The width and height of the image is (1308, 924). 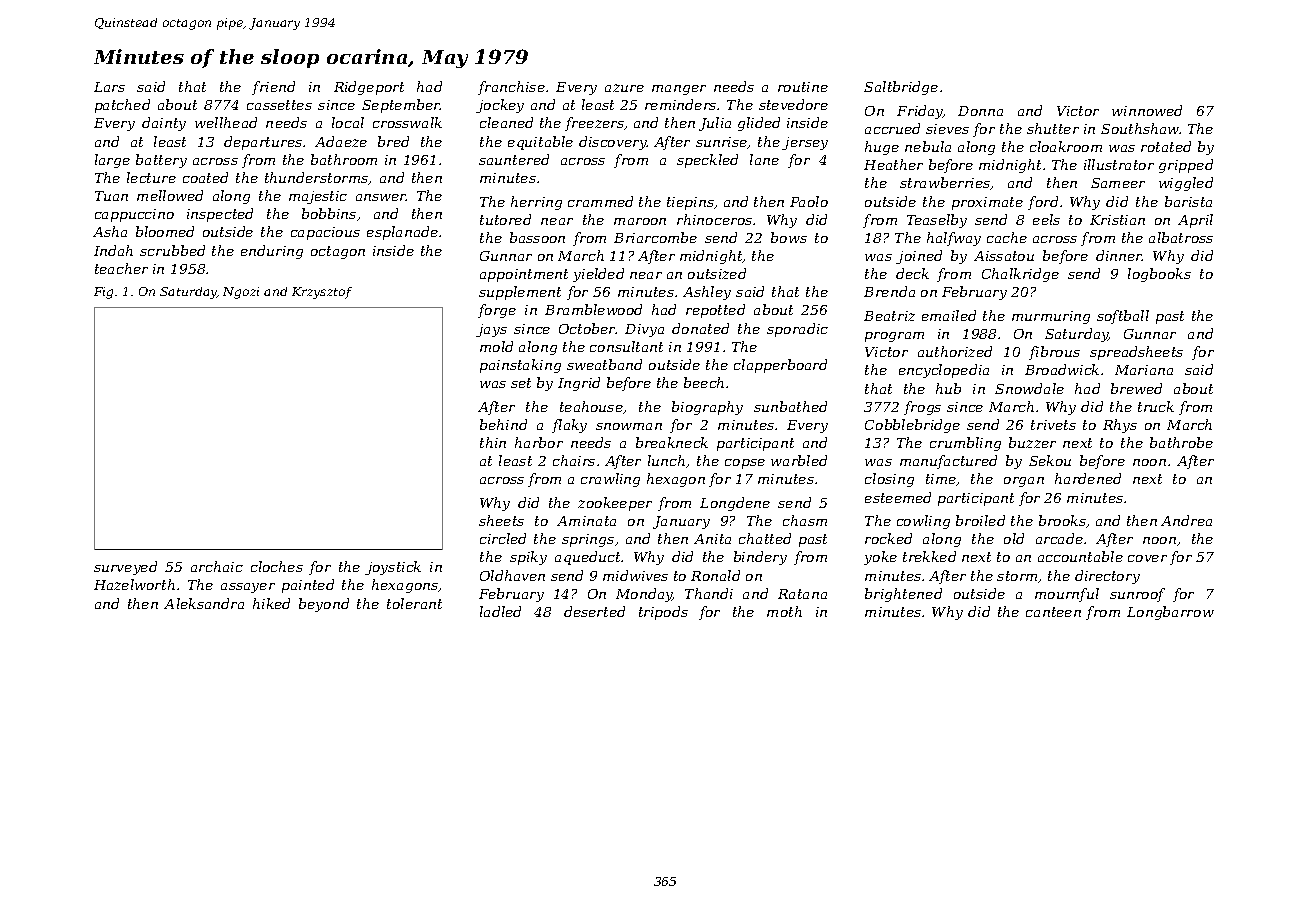 I want to click on clapperboard, so click(x=780, y=366).
